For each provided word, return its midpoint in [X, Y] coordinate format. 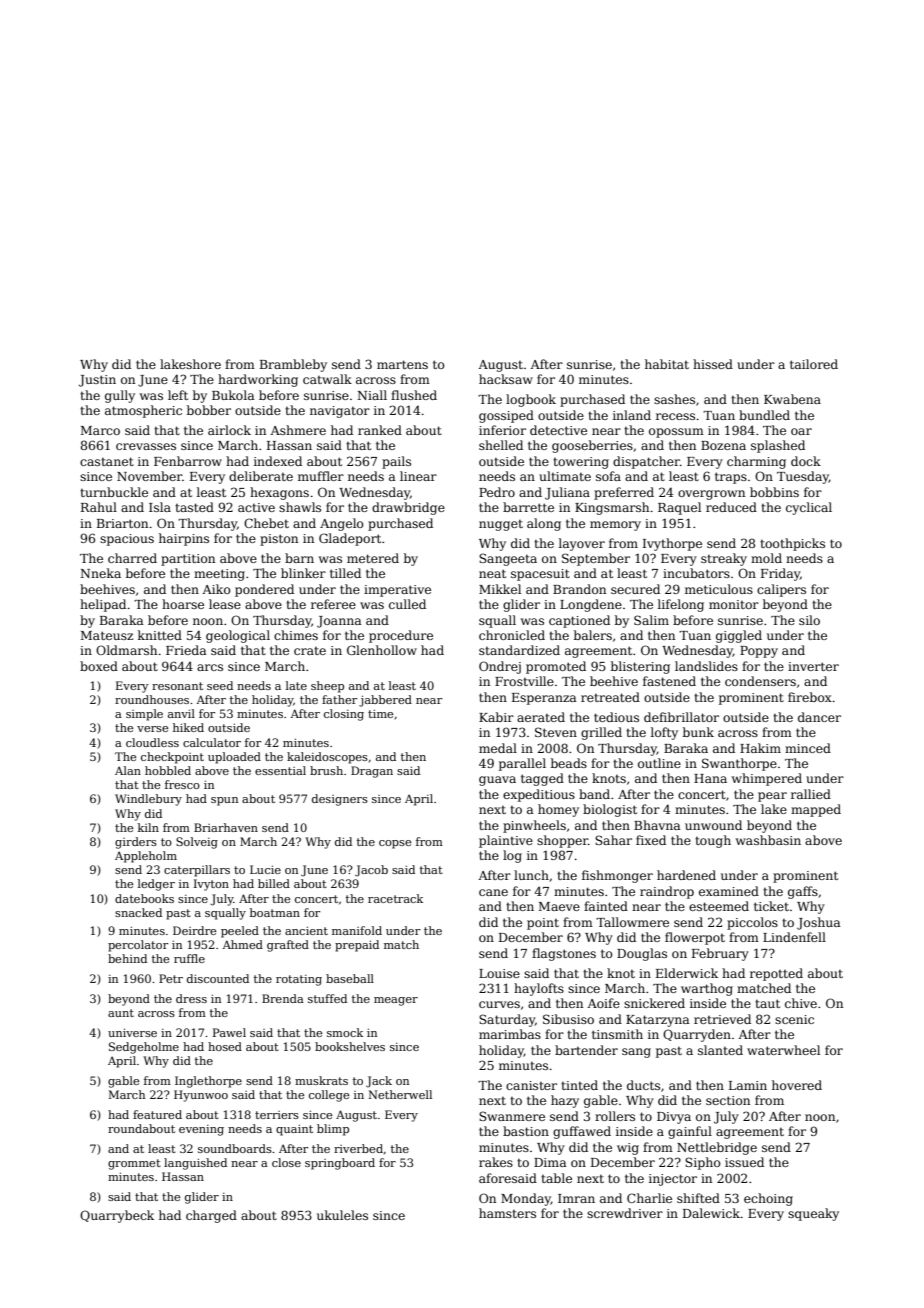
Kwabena [792, 399]
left [178, 395]
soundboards [235, 1148]
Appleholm [146, 857]
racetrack [395, 898]
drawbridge [408, 508]
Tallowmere [632, 922]
